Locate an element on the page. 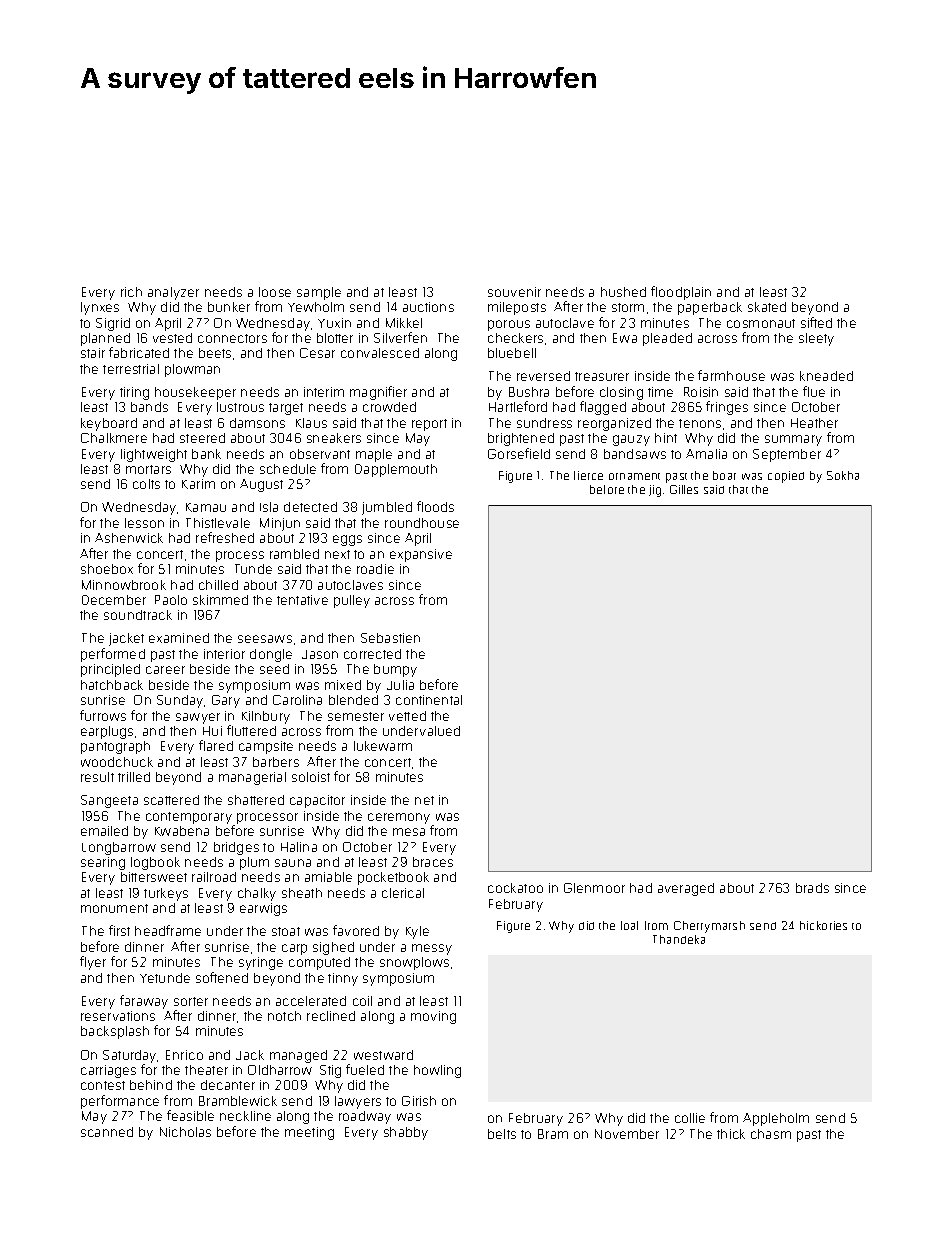 The image size is (952, 1233). shattered is located at coordinates (256, 800).
